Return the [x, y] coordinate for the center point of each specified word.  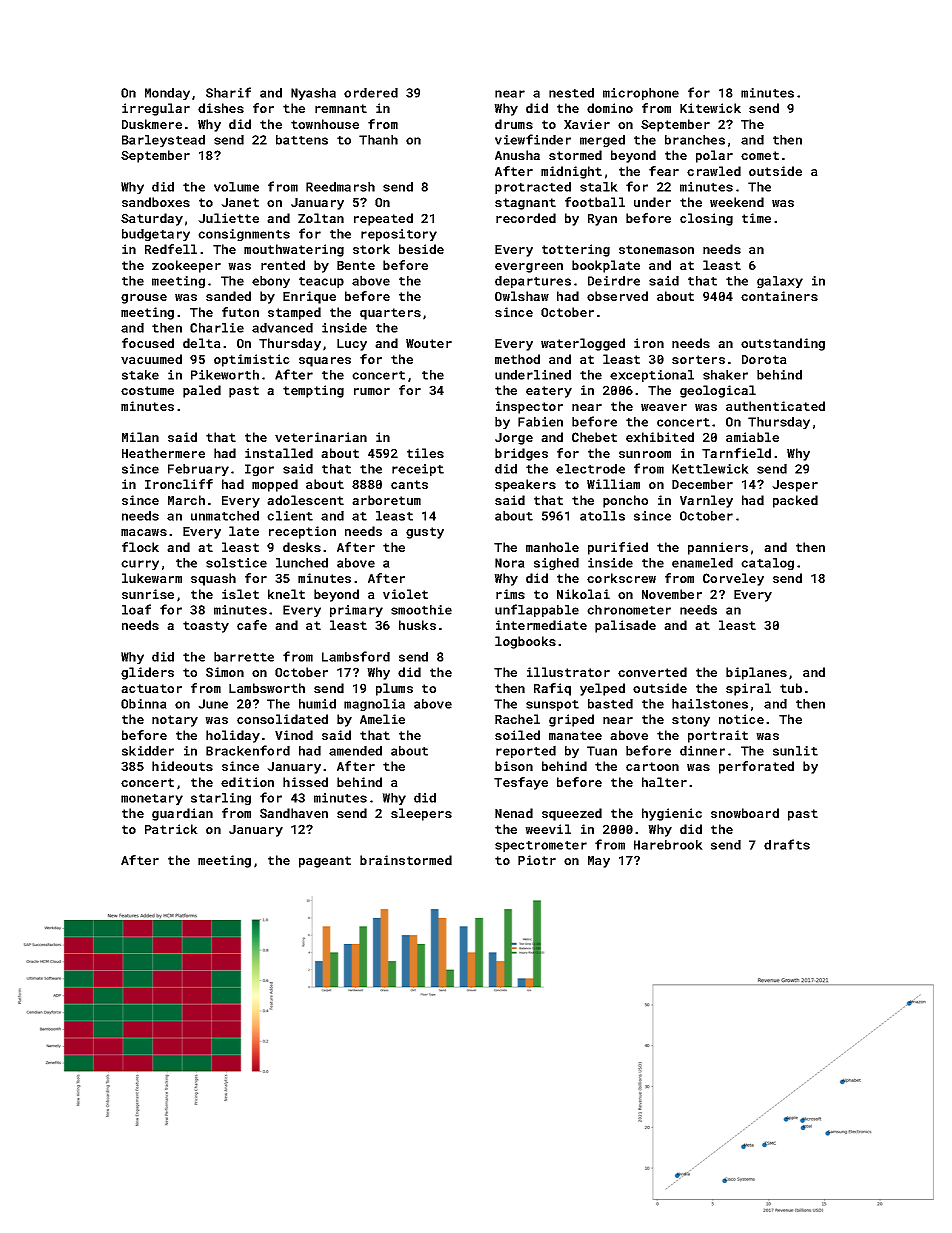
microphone [641, 94]
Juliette [228, 218]
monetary [152, 799]
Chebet [594, 437]
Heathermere [163, 453]
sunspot [552, 705]
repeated [383, 219]
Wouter [429, 343]
